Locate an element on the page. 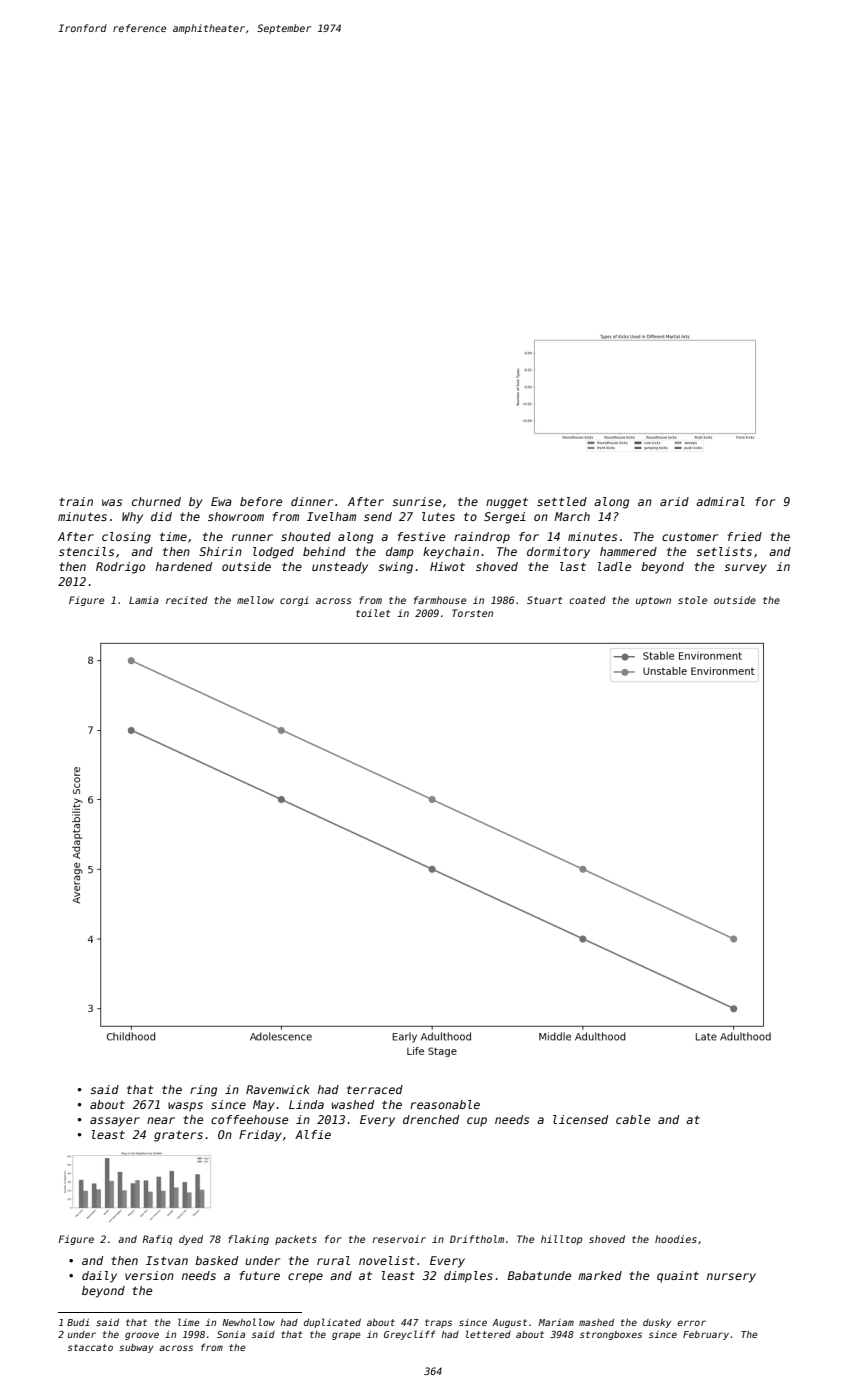 This page has width=849, height=1400. nursery is located at coordinates (731, 1278).
